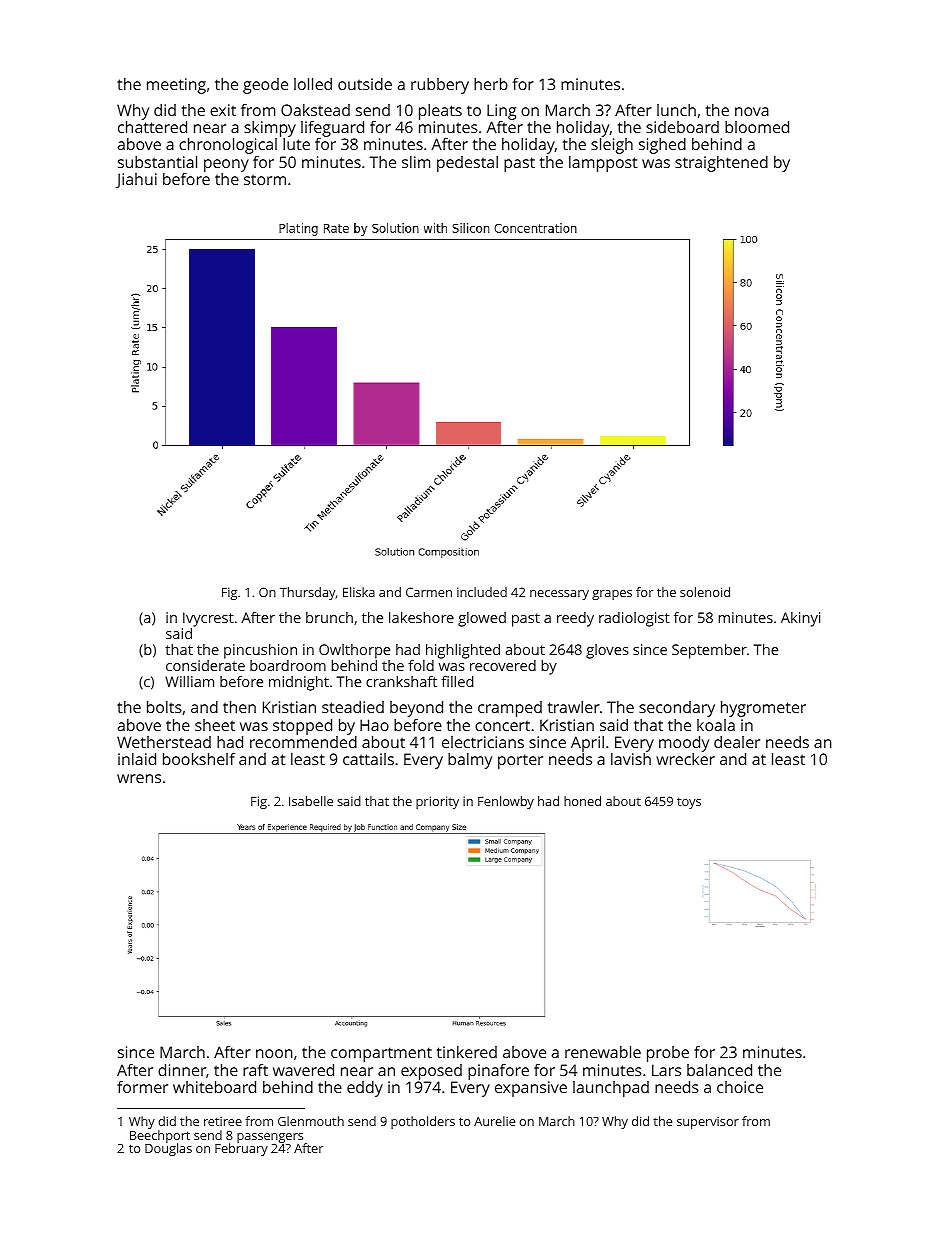 Image resolution: width=952 pixels, height=1233 pixels. What do you see at coordinates (705, 592) in the page?
I see `solenoid` at bounding box center [705, 592].
